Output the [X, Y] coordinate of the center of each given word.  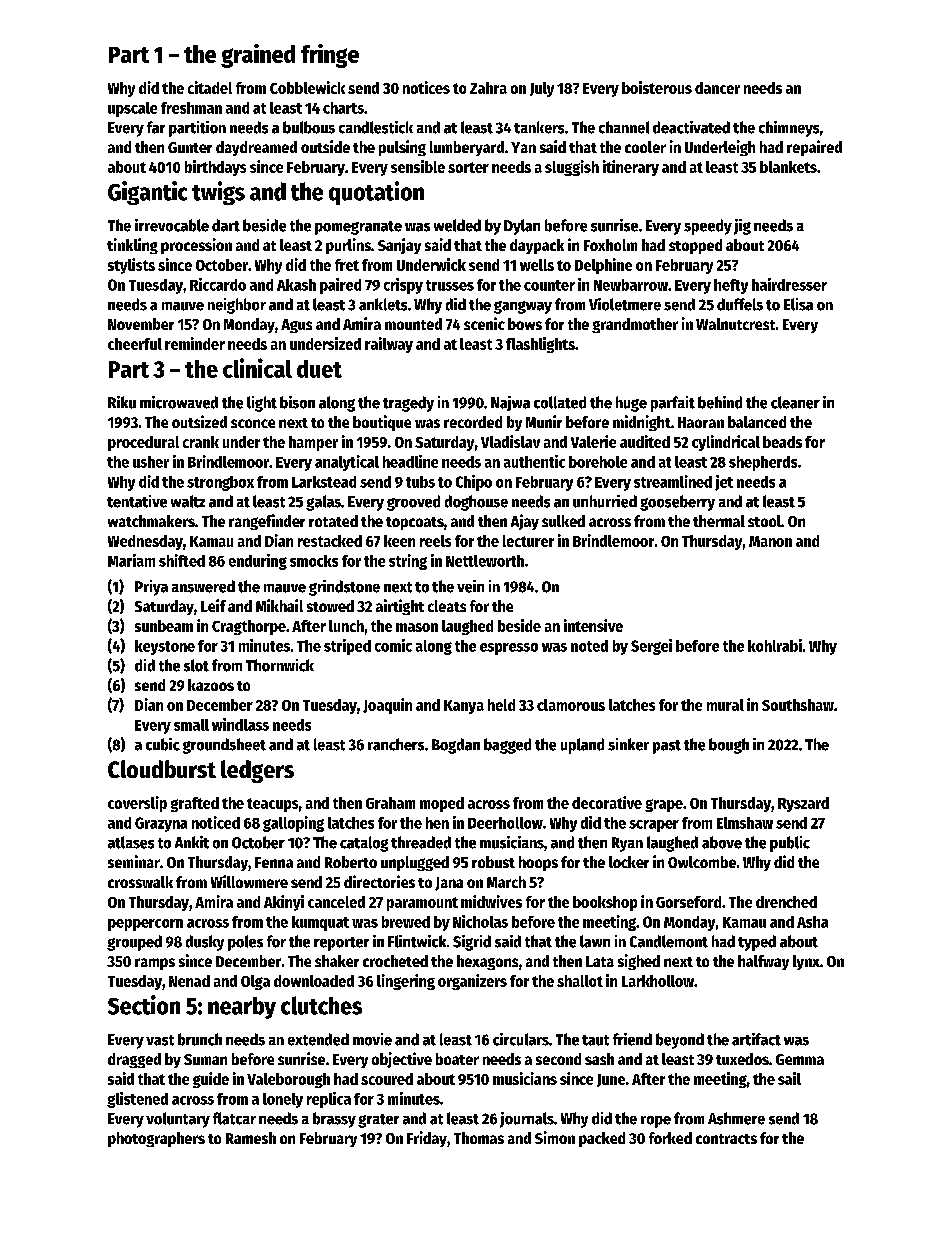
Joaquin [387, 706]
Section [144, 1005]
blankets [788, 167]
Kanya [464, 707]
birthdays [215, 168]
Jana [449, 884]
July [542, 89]
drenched [786, 902]
